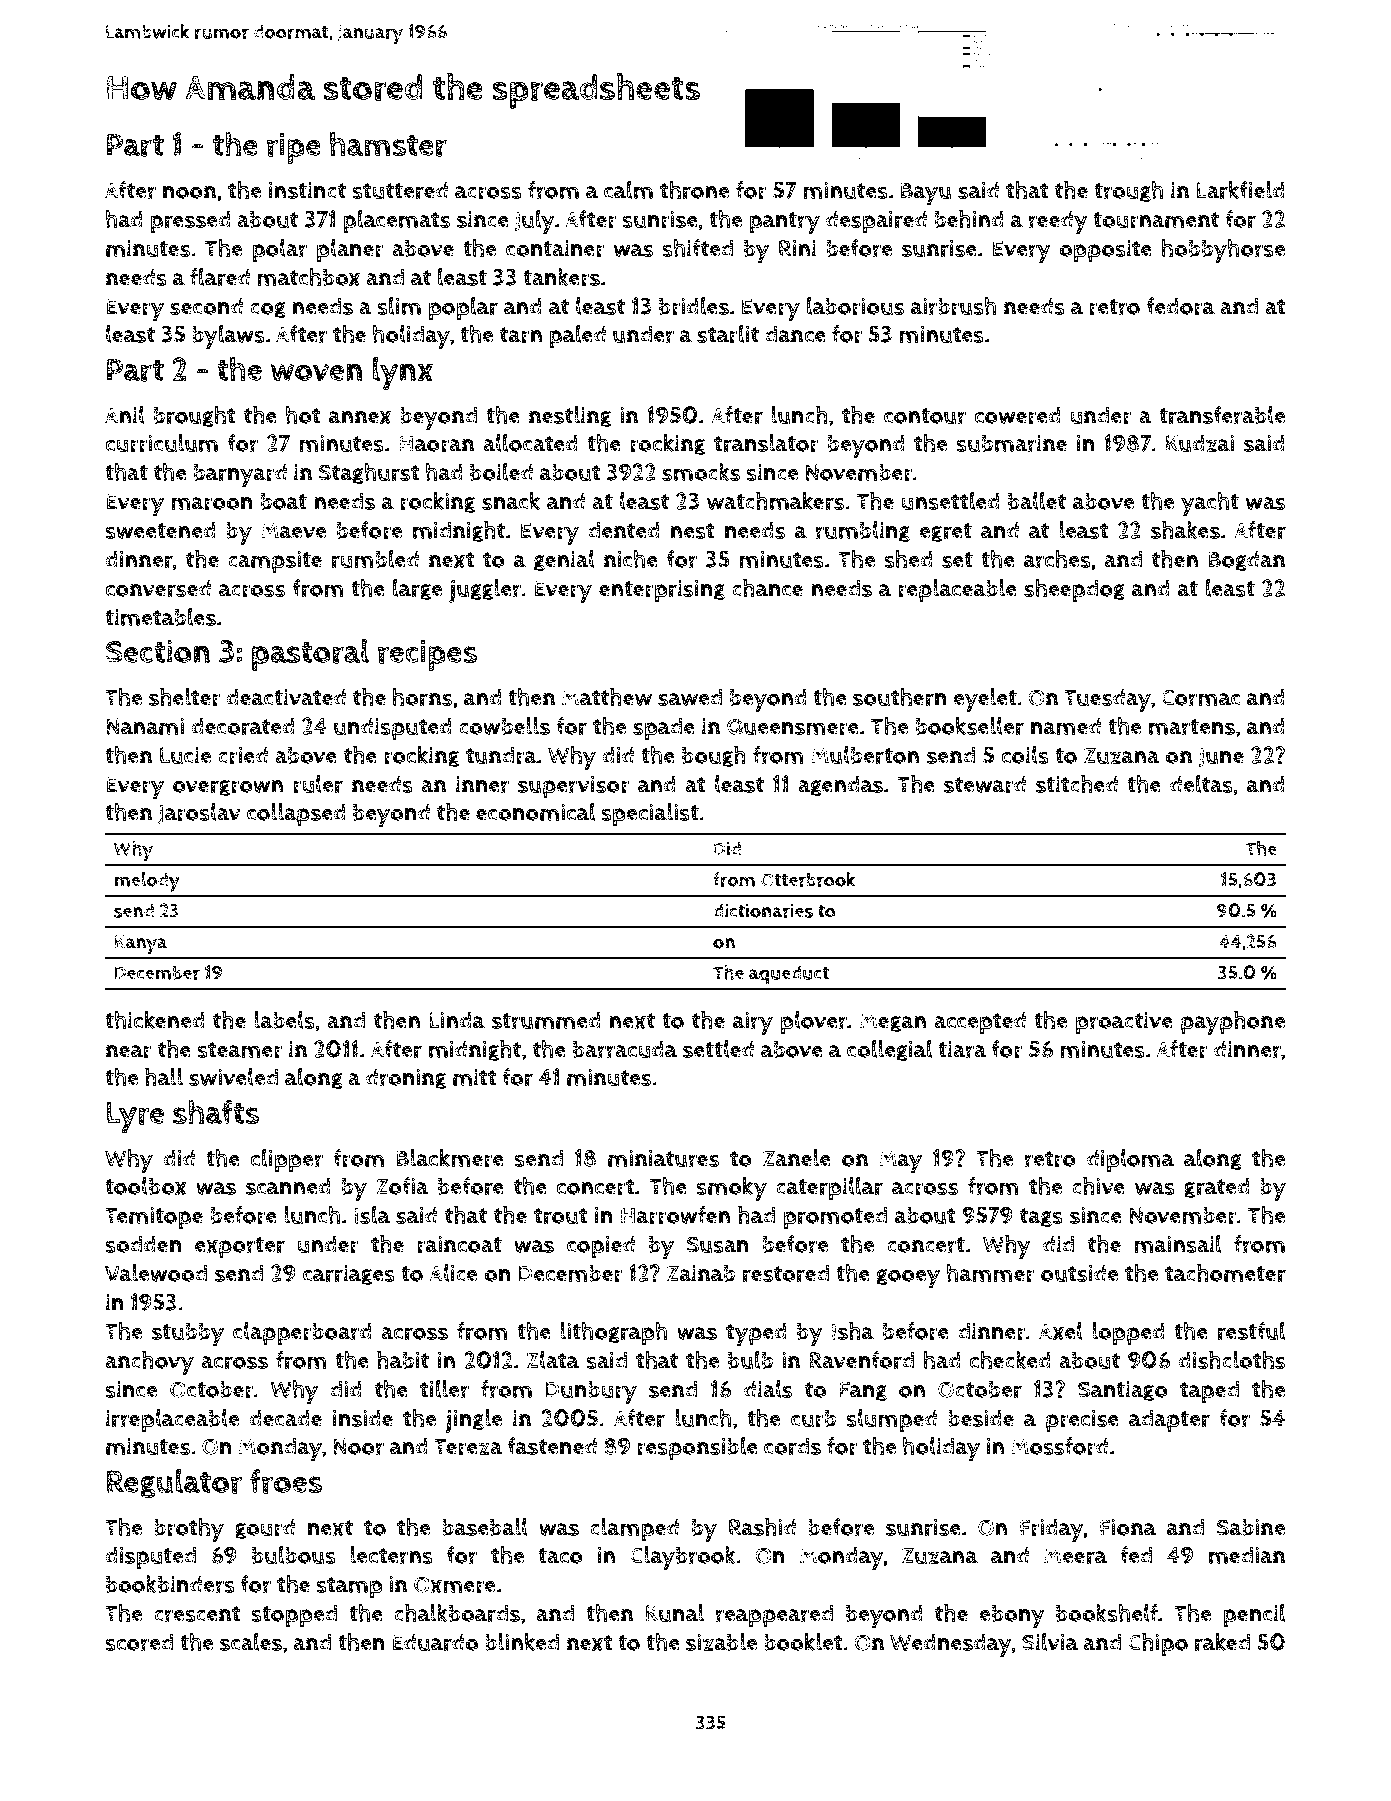  I want to click on proactive, so click(1124, 1023).
